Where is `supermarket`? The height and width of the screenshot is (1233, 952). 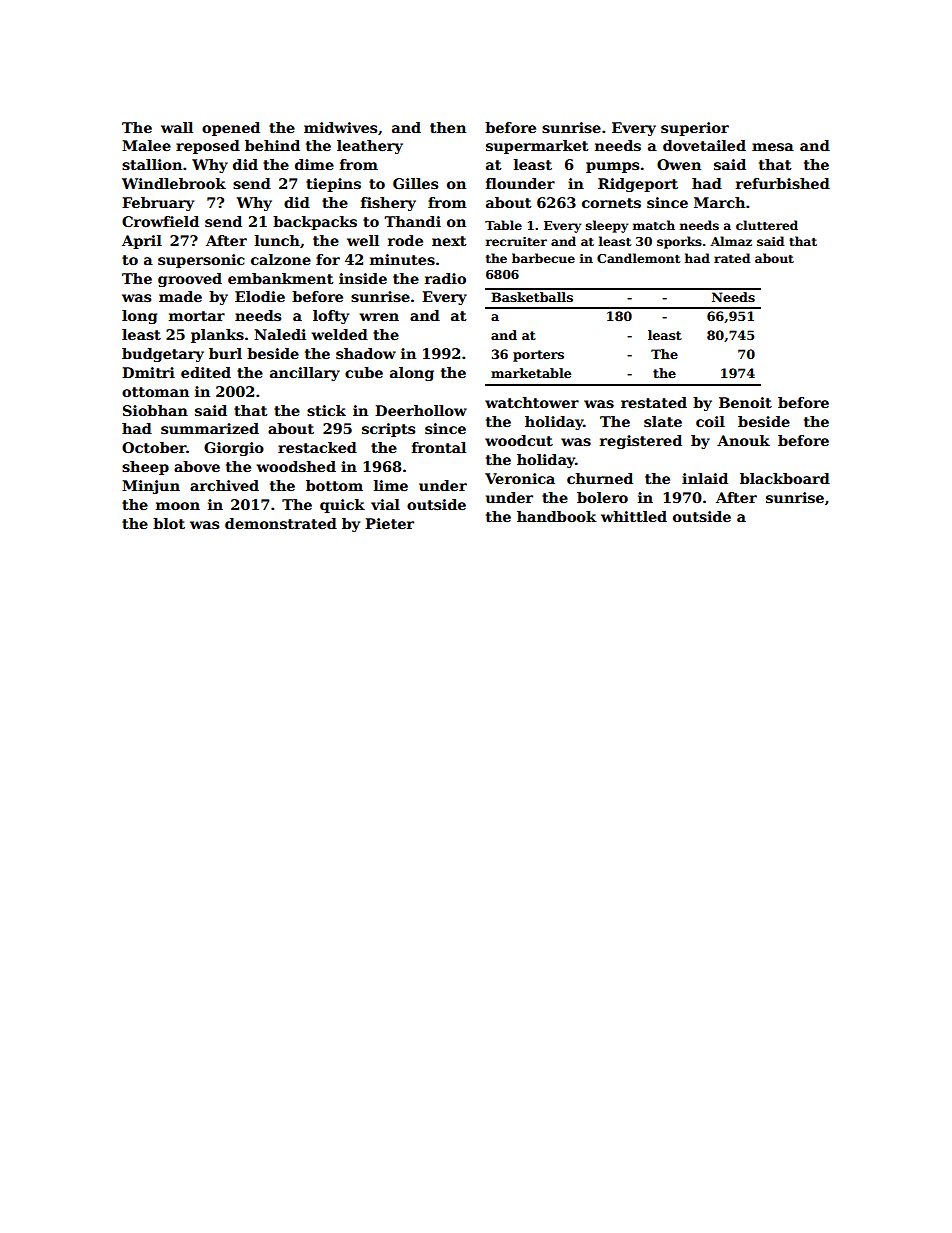 supermarket is located at coordinates (537, 147).
